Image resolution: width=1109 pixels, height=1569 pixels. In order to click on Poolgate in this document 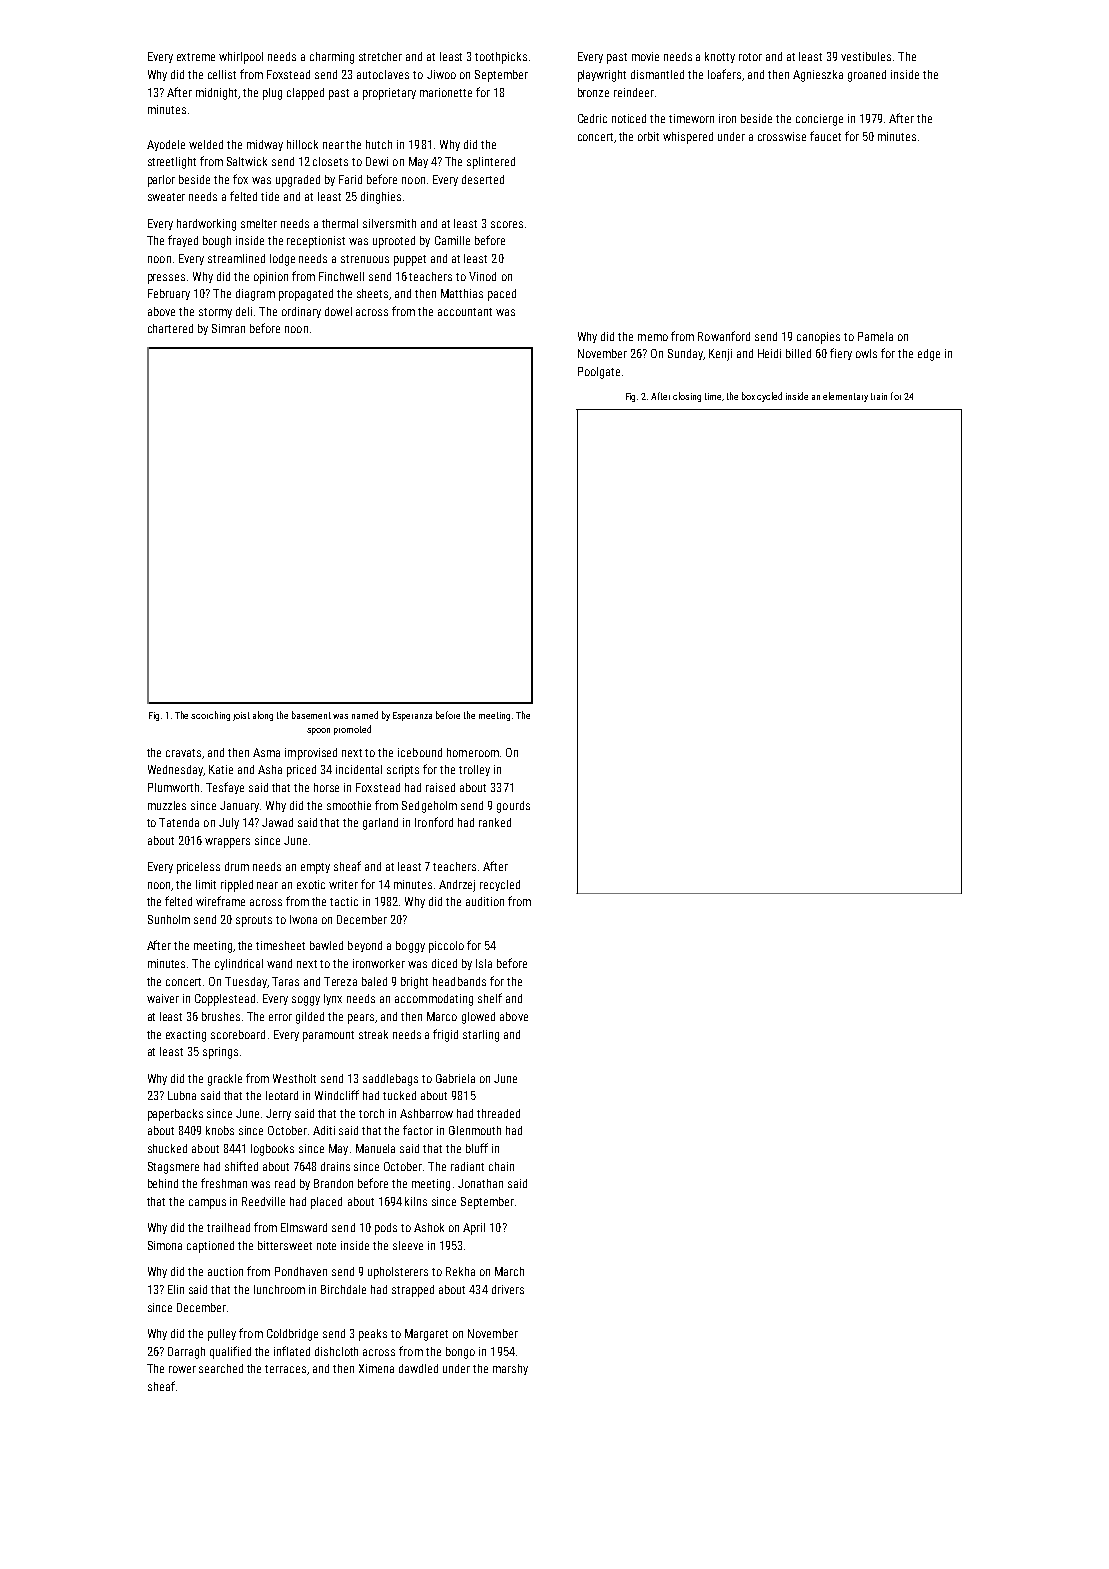, I will do `click(599, 373)`.
